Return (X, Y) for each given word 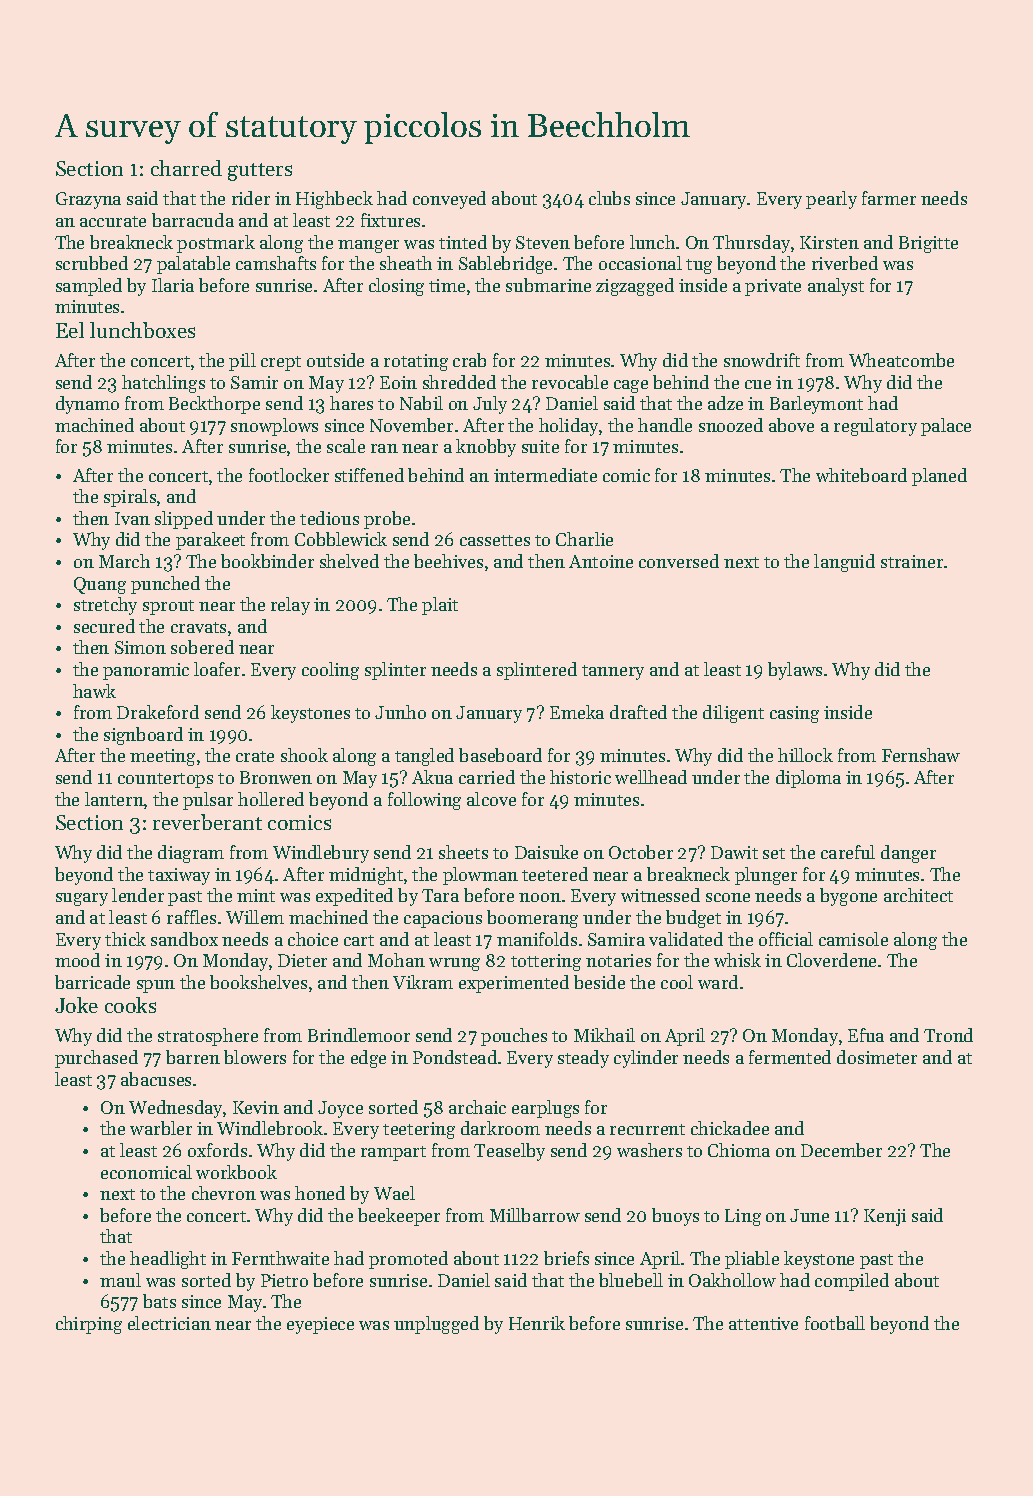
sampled (89, 287)
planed (939, 477)
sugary (82, 899)
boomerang (532, 919)
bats (159, 1301)
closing (396, 287)
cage (631, 386)
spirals (130, 498)
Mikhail (604, 1035)
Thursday (751, 244)
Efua (866, 1035)
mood (77, 960)
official (786, 939)
